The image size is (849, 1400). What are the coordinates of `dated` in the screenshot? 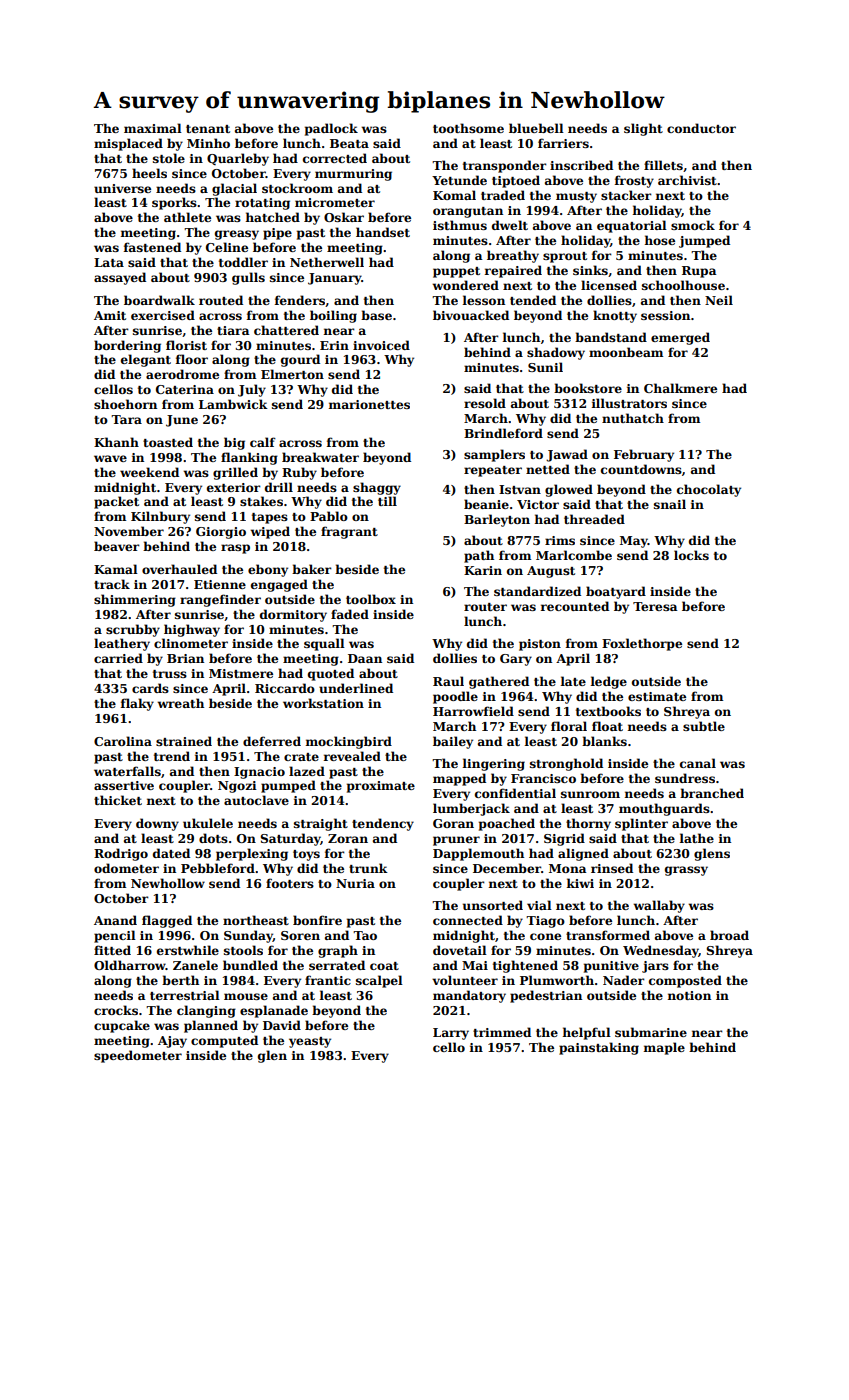 It's located at (171, 853).
